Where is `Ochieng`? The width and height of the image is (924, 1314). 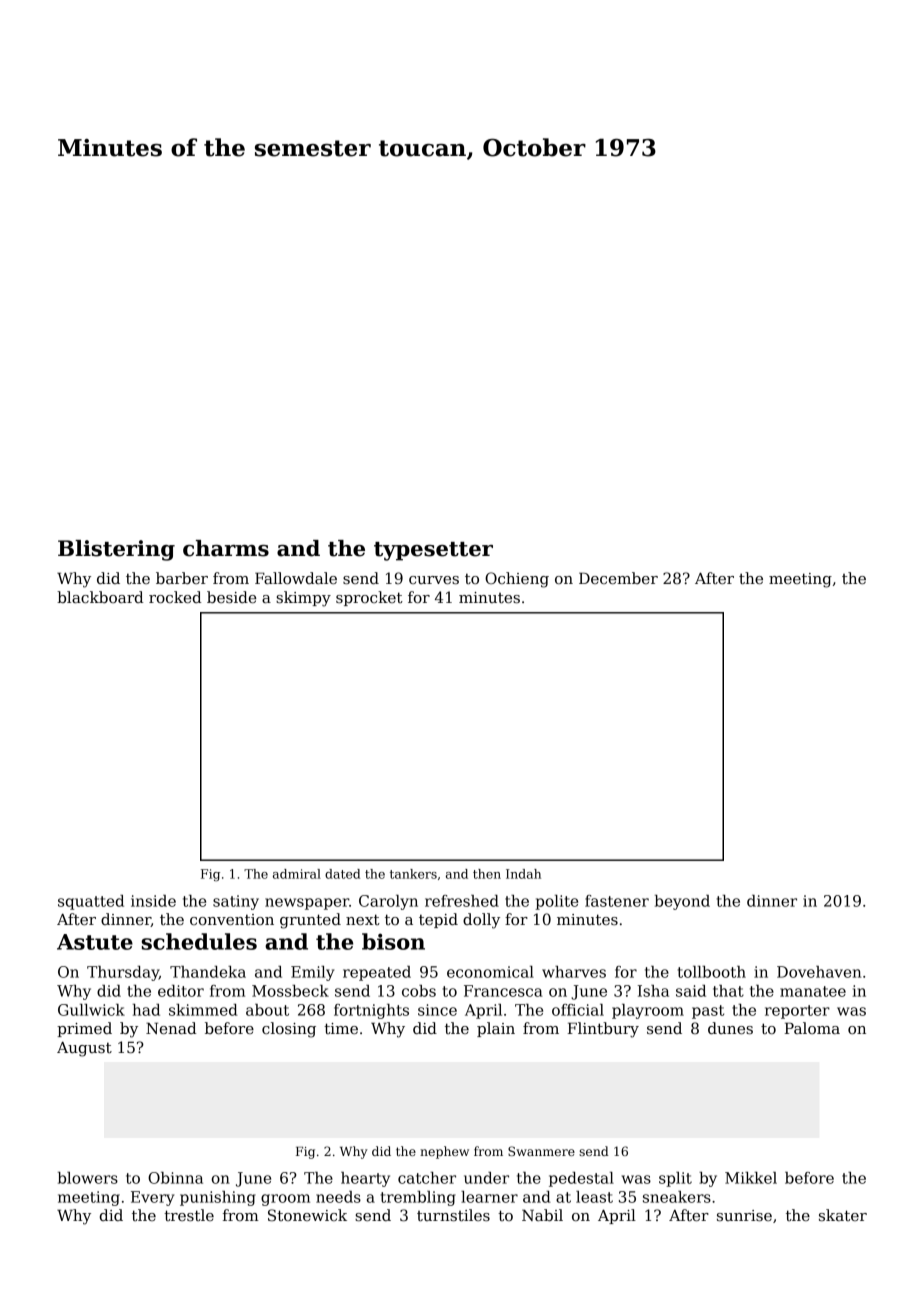
Ochieng is located at coordinates (517, 580).
